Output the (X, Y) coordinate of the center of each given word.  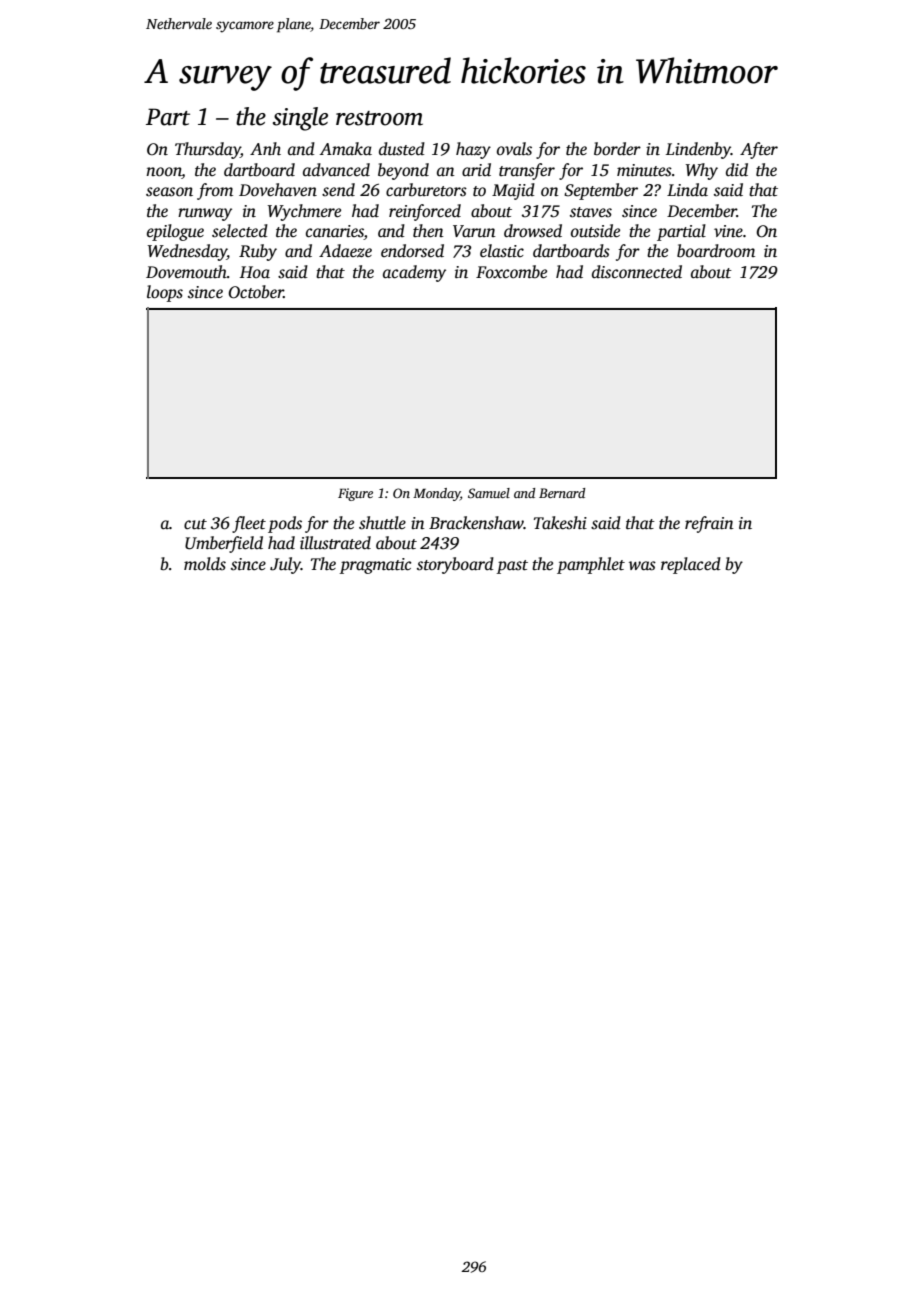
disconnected (637, 272)
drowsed (533, 231)
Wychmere (304, 212)
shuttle (382, 523)
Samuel (489, 493)
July (285, 565)
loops (165, 293)
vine (728, 231)
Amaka (346, 148)
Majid (513, 191)
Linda (687, 189)
